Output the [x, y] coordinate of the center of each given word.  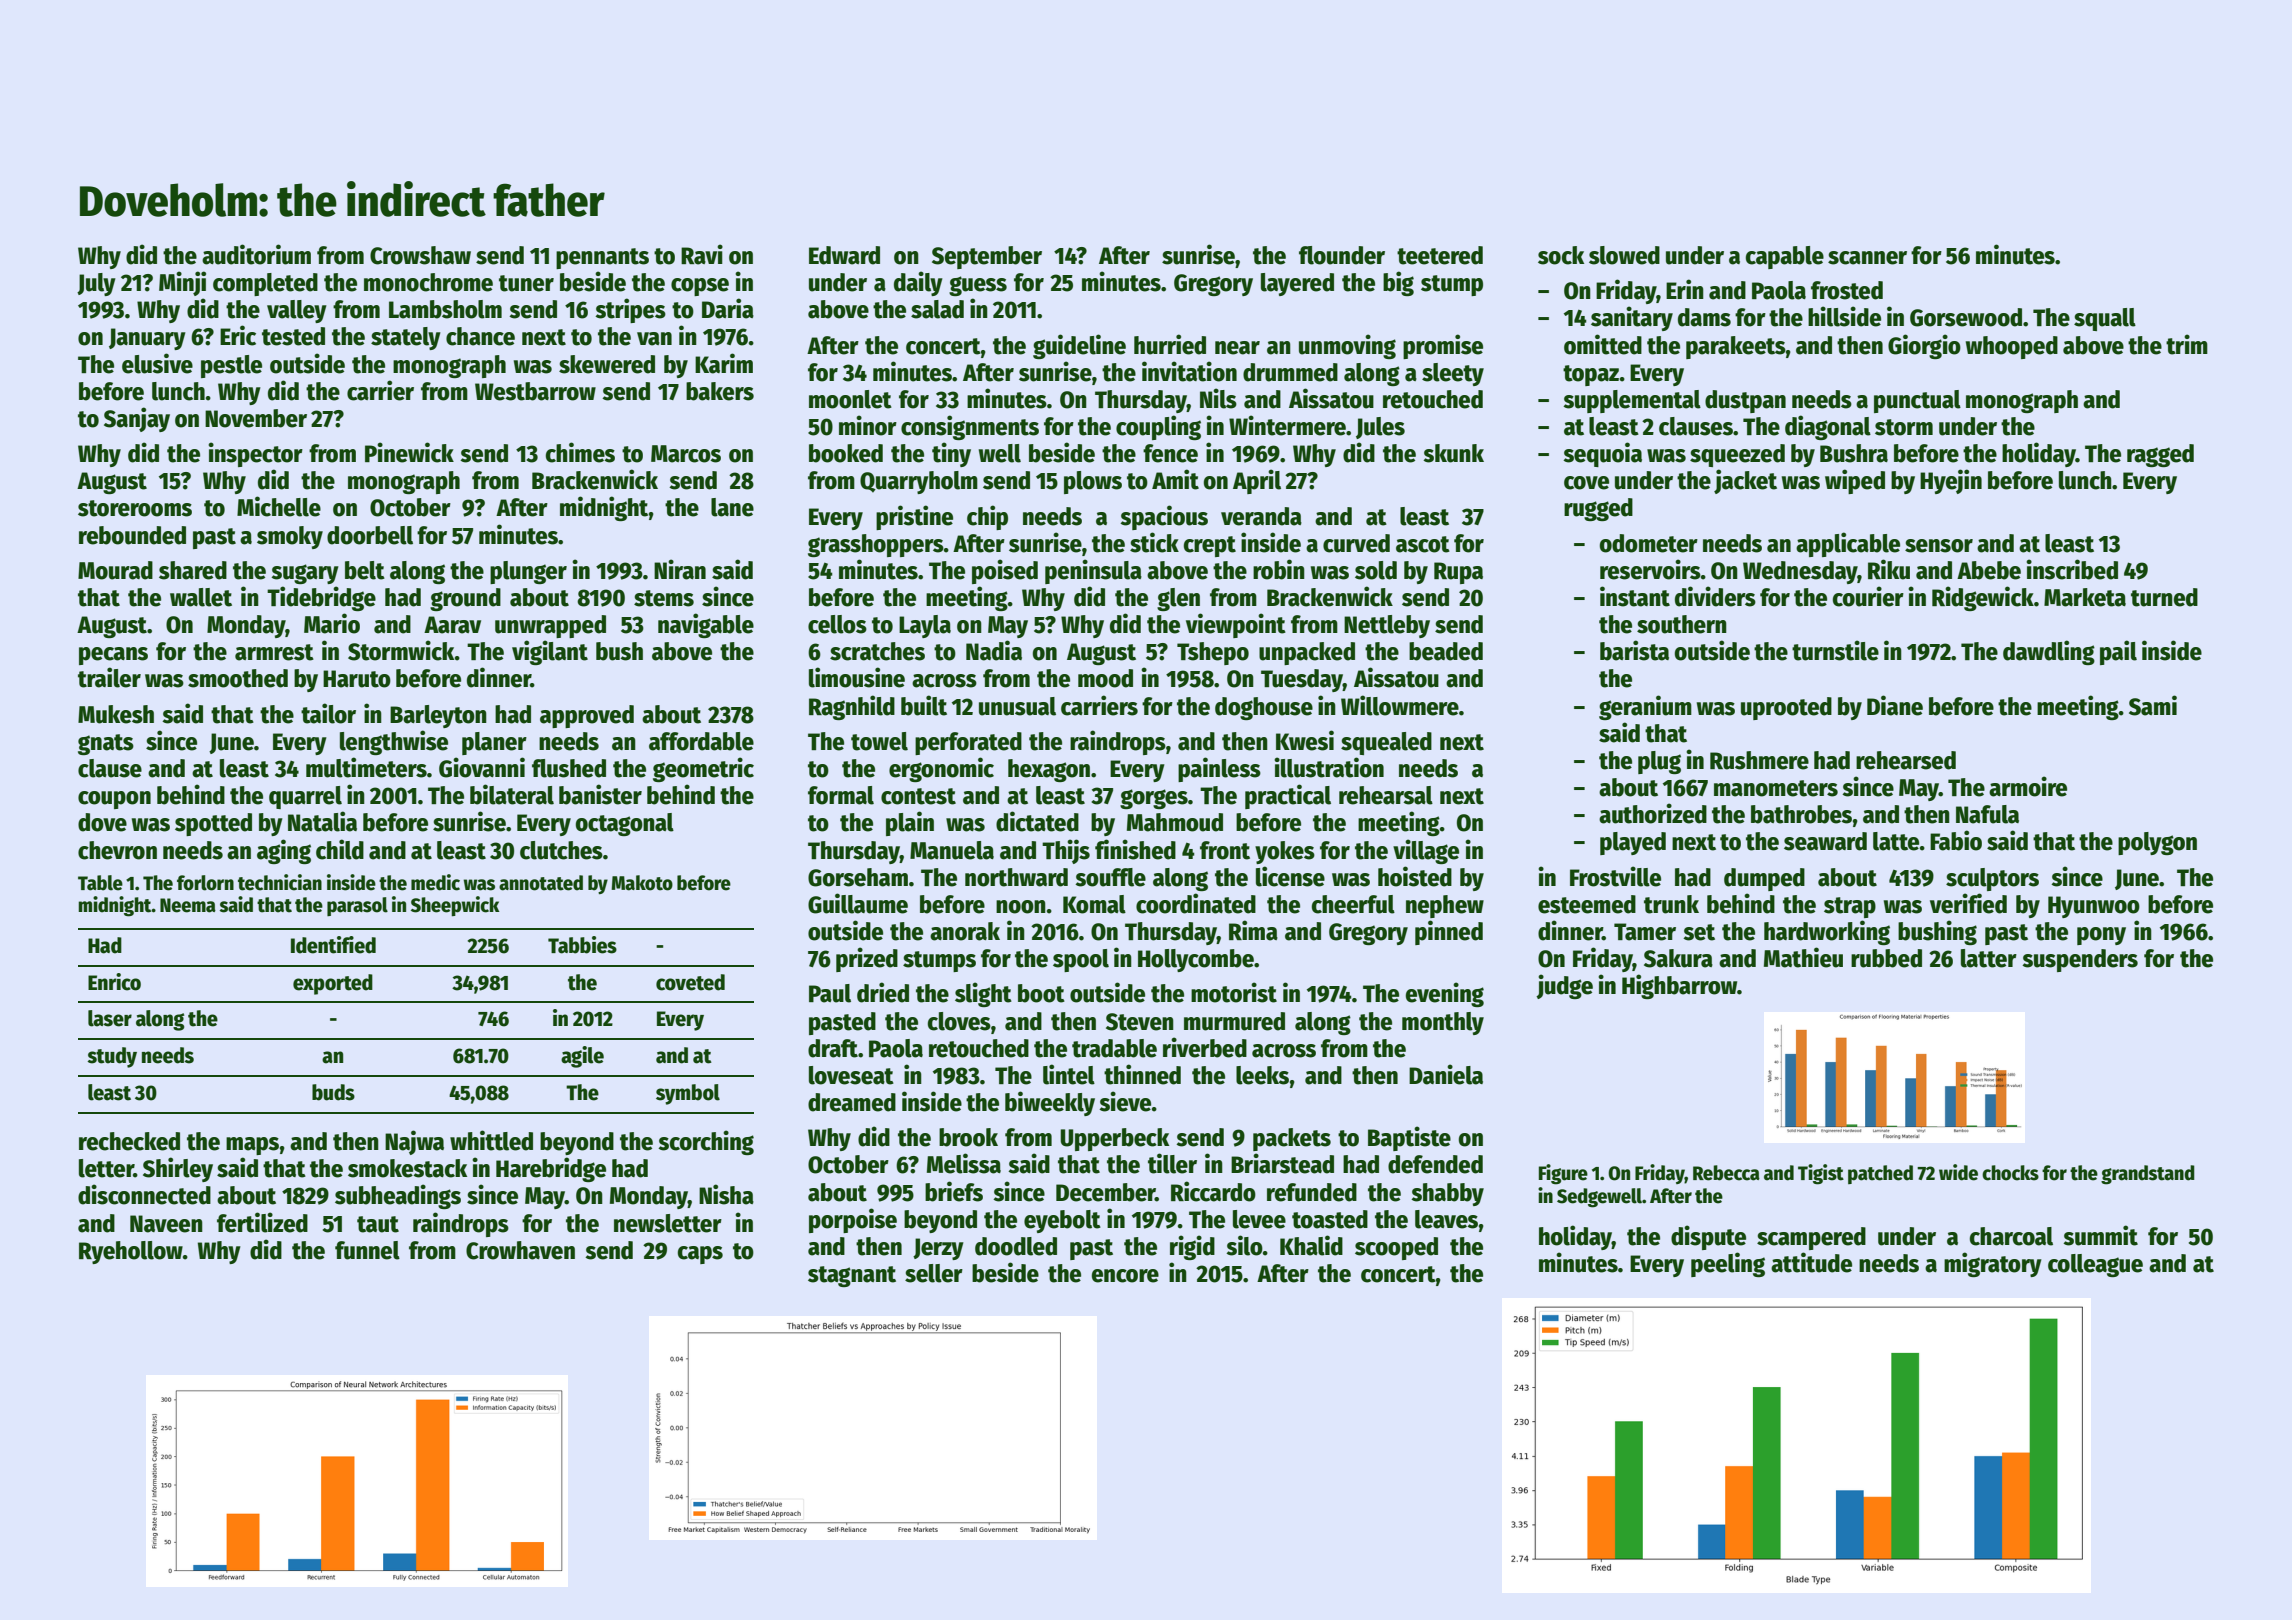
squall [2105, 319]
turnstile [1835, 650]
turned [2164, 597]
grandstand [2148, 1175]
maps [252, 1146]
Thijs [1066, 851]
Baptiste [1409, 1138]
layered [1297, 284]
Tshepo [1213, 653]
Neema [188, 905]
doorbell [370, 535]
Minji [182, 283]
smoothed [238, 678]
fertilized [262, 1222]
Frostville [1615, 876]
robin [1279, 569]
